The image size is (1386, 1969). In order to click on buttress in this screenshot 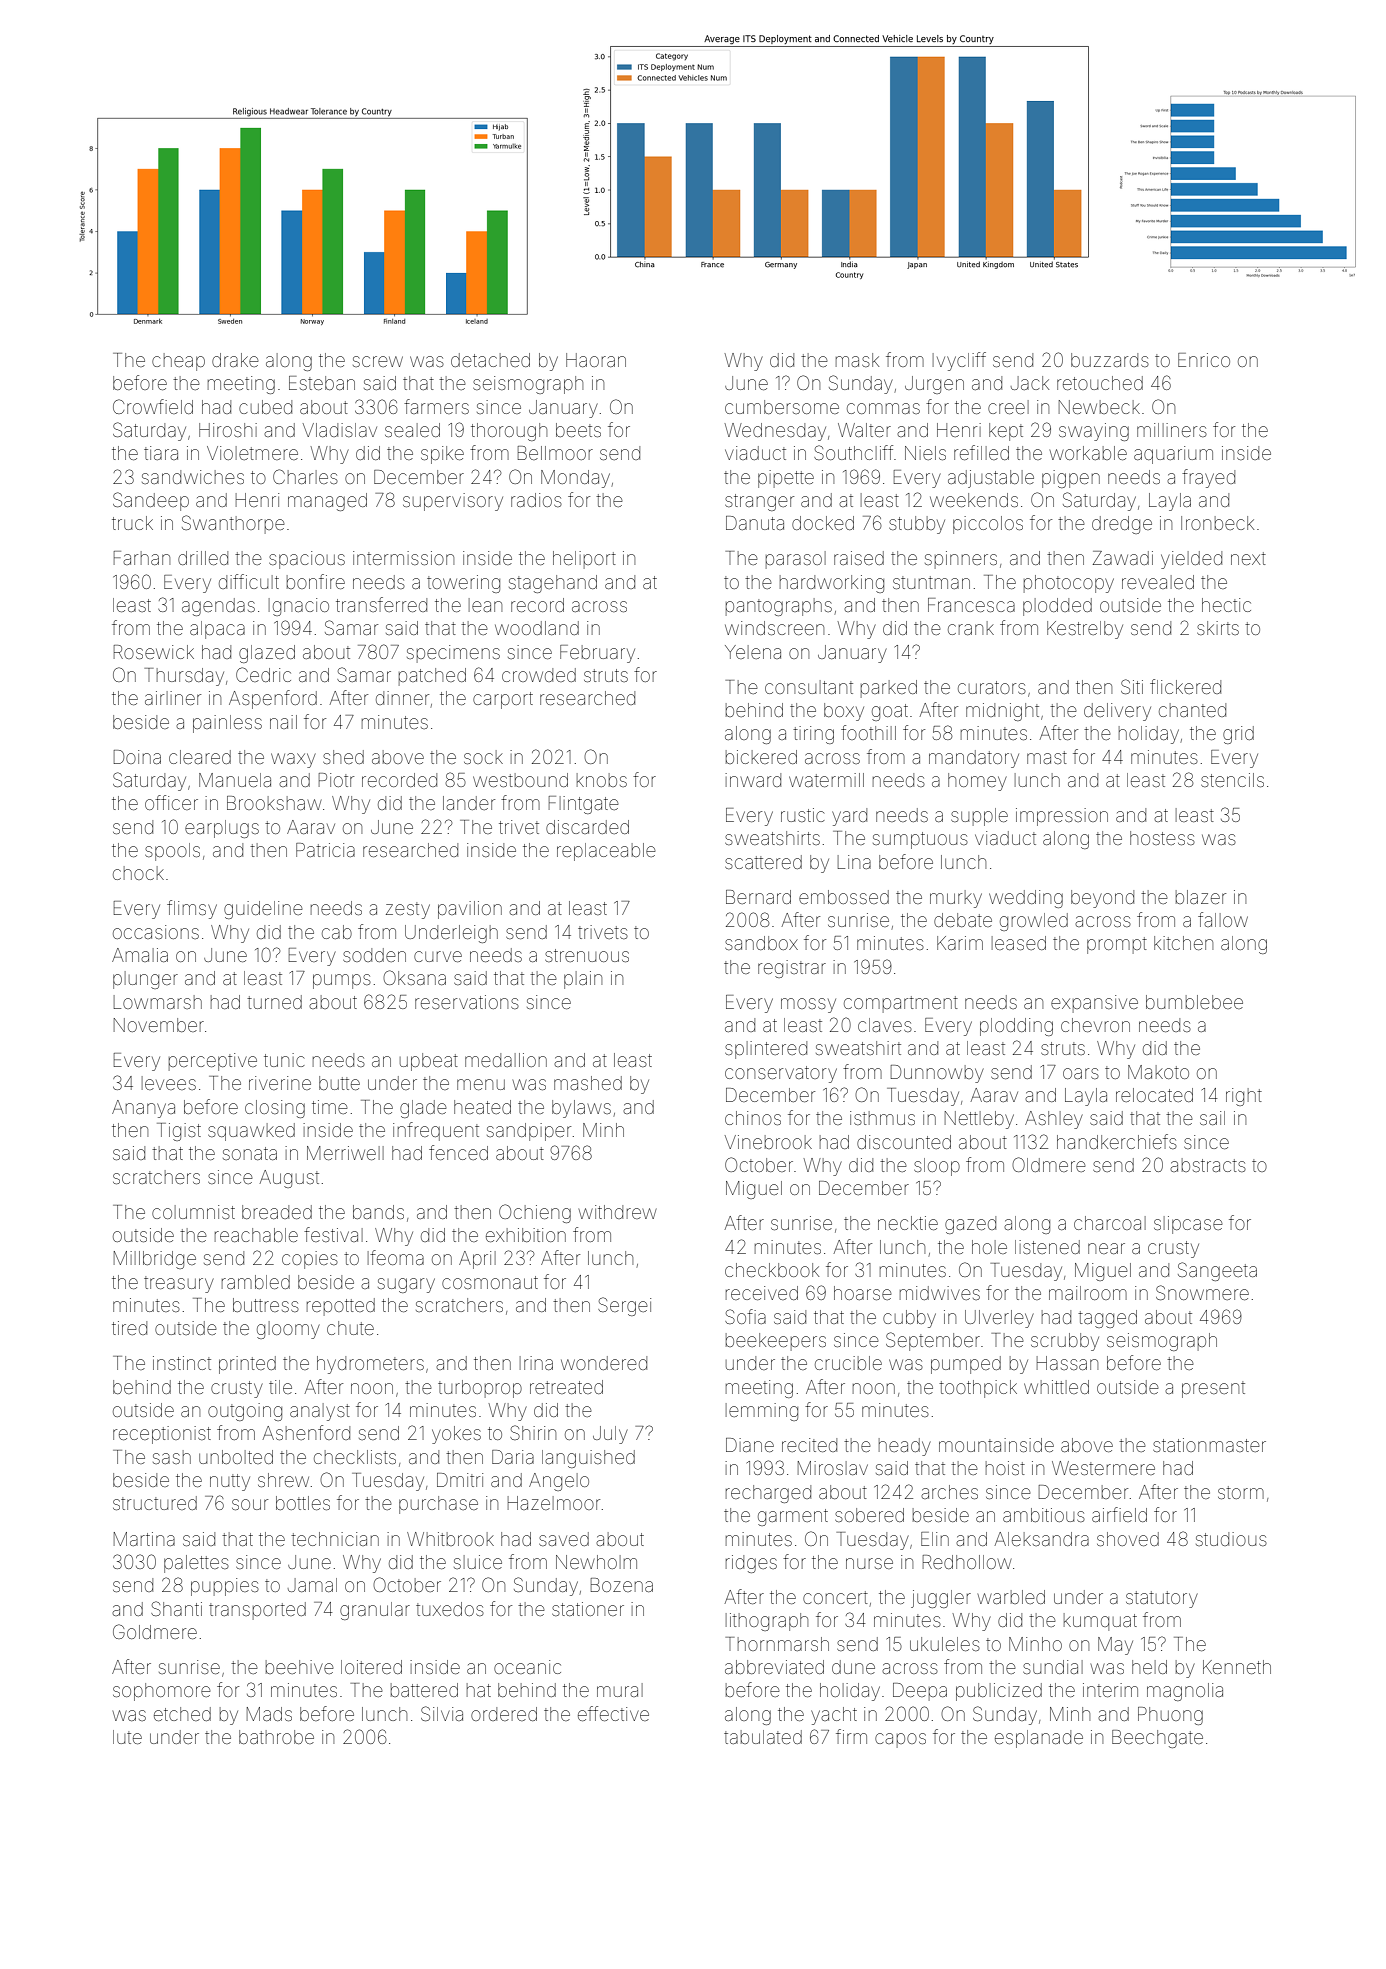, I will do `click(266, 1305)`.
